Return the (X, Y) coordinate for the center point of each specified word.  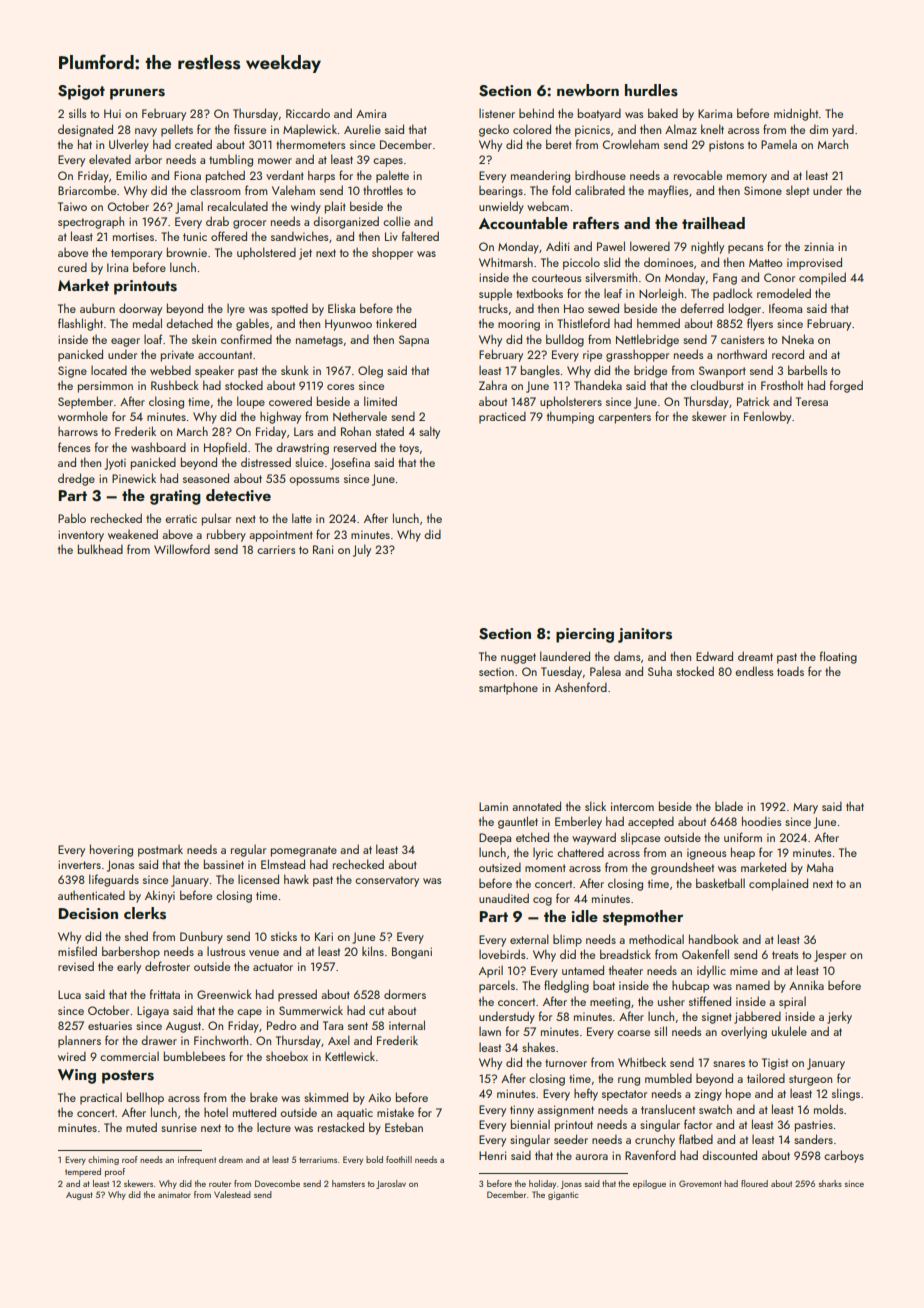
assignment (565, 1111)
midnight (796, 114)
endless (754, 671)
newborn (588, 90)
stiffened (710, 1001)
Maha (820, 867)
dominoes (668, 262)
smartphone (508, 689)
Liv (391, 236)
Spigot (81, 92)
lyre (236, 310)
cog (542, 901)
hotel (216, 1112)
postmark (160, 851)
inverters (79, 864)
